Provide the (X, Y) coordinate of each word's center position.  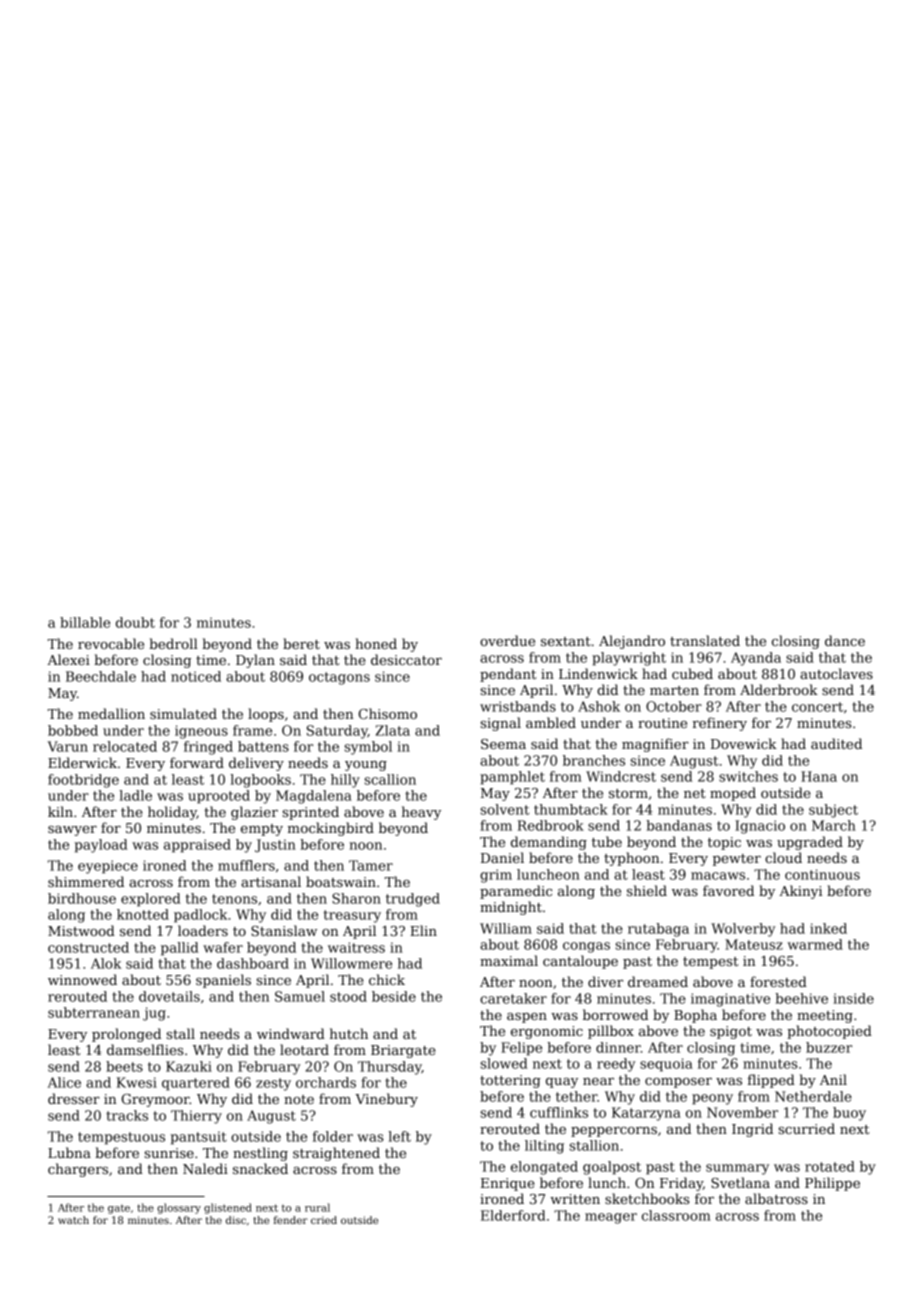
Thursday (390, 1068)
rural (317, 1207)
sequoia (666, 1065)
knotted (143, 914)
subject (833, 811)
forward (197, 762)
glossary (179, 1208)
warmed (815, 944)
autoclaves (836, 673)
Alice (64, 1082)
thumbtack (571, 809)
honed (376, 643)
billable (85, 622)
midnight (511, 908)
